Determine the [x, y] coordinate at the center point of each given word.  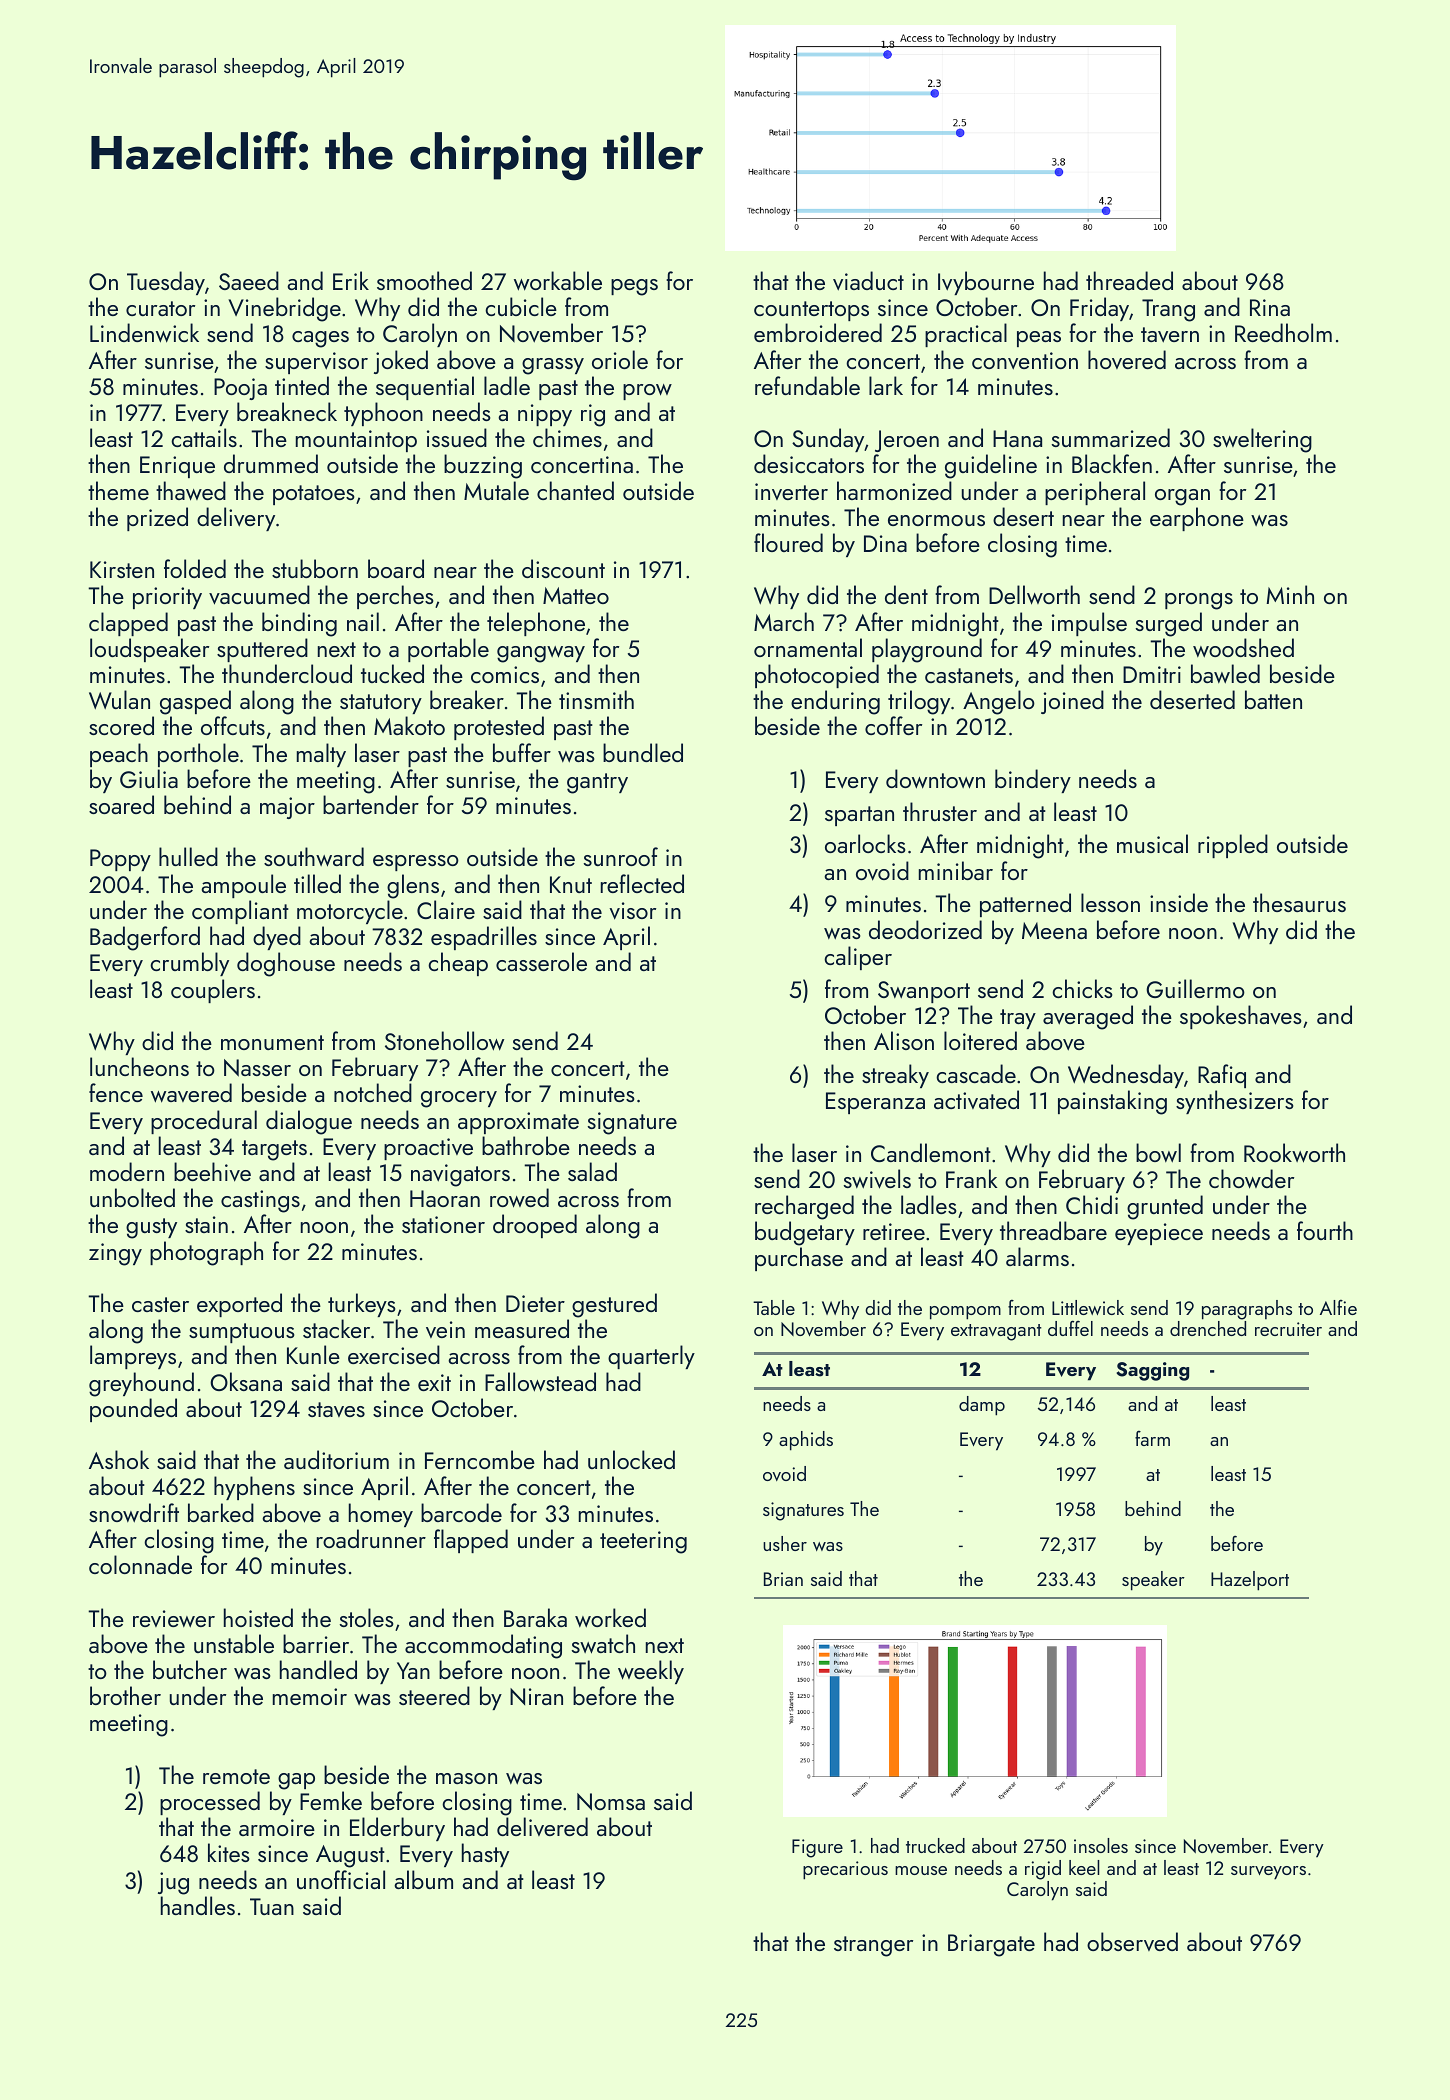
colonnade [140, 1564]
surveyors [1268, 1873]
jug [173, 1883]
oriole [620, 359]
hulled [188, 856]
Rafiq [1222, 1076]
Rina [1270, 307]
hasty [485, 1855]
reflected [642, 883]
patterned [1025, 905]
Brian [783, 1579]
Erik [351, 280]
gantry [597, 783]
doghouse [286, 964]
